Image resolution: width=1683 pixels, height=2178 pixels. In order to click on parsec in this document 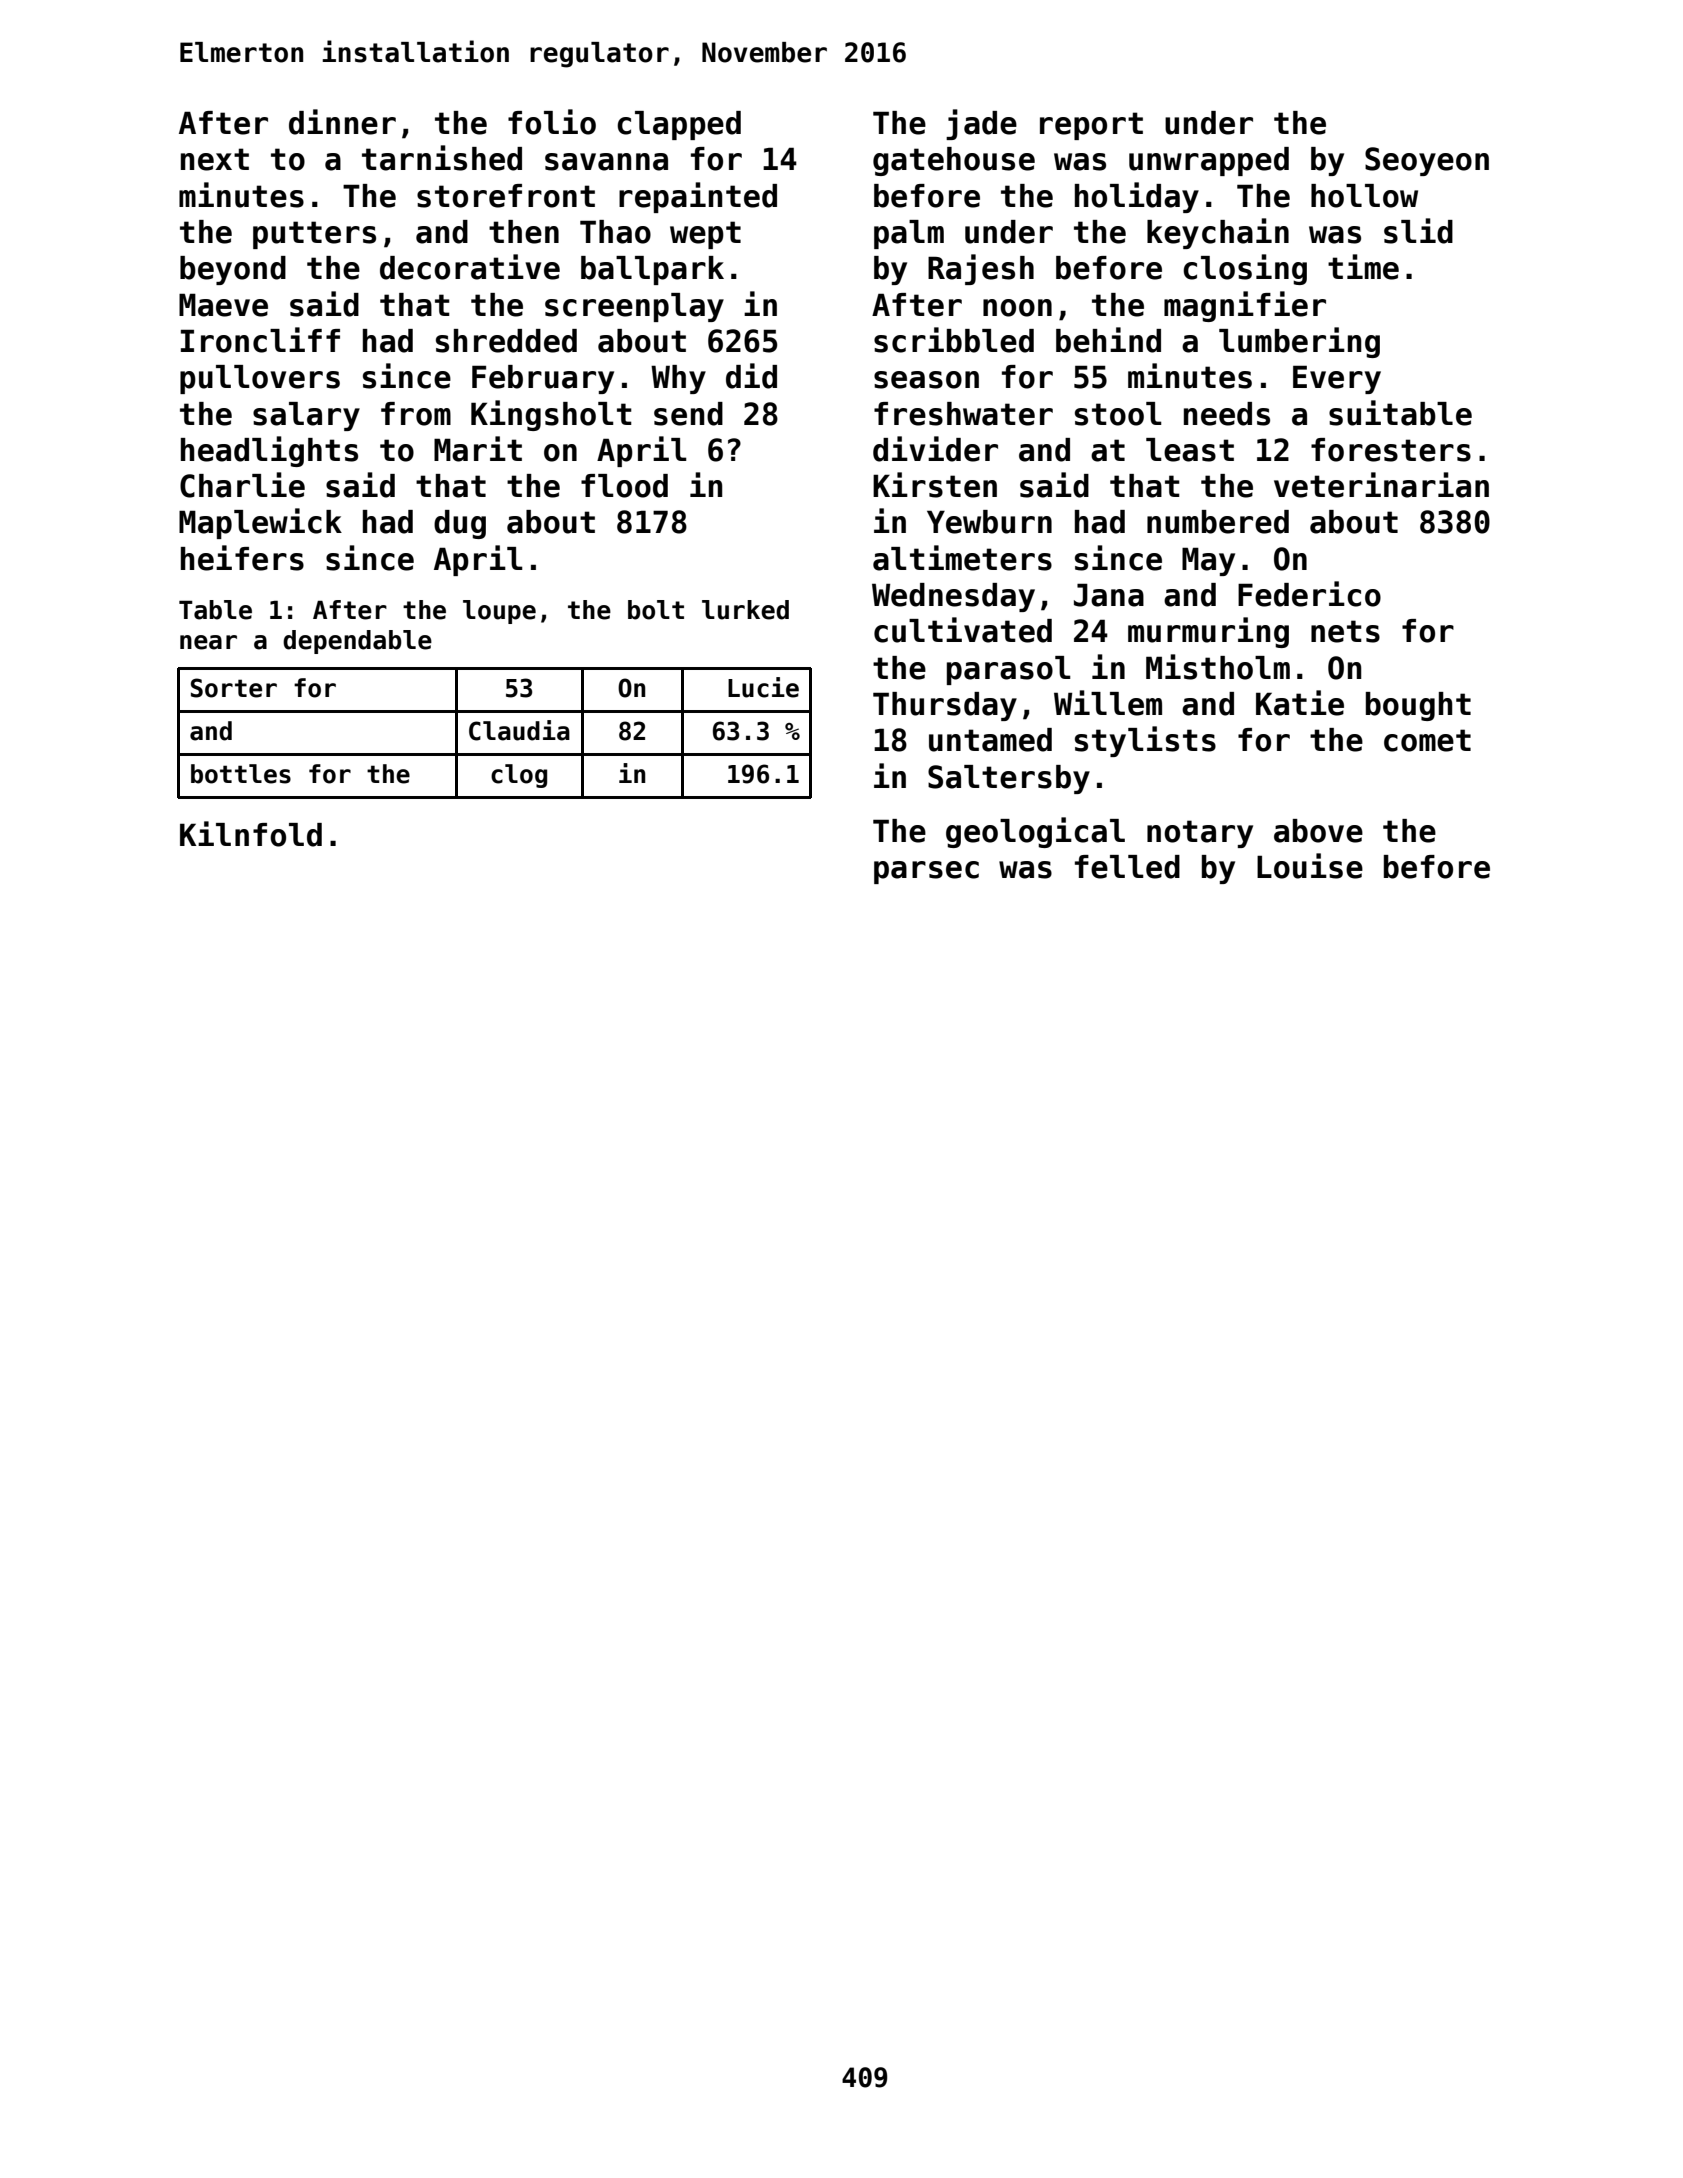, I will do `click(926, 872)`.
